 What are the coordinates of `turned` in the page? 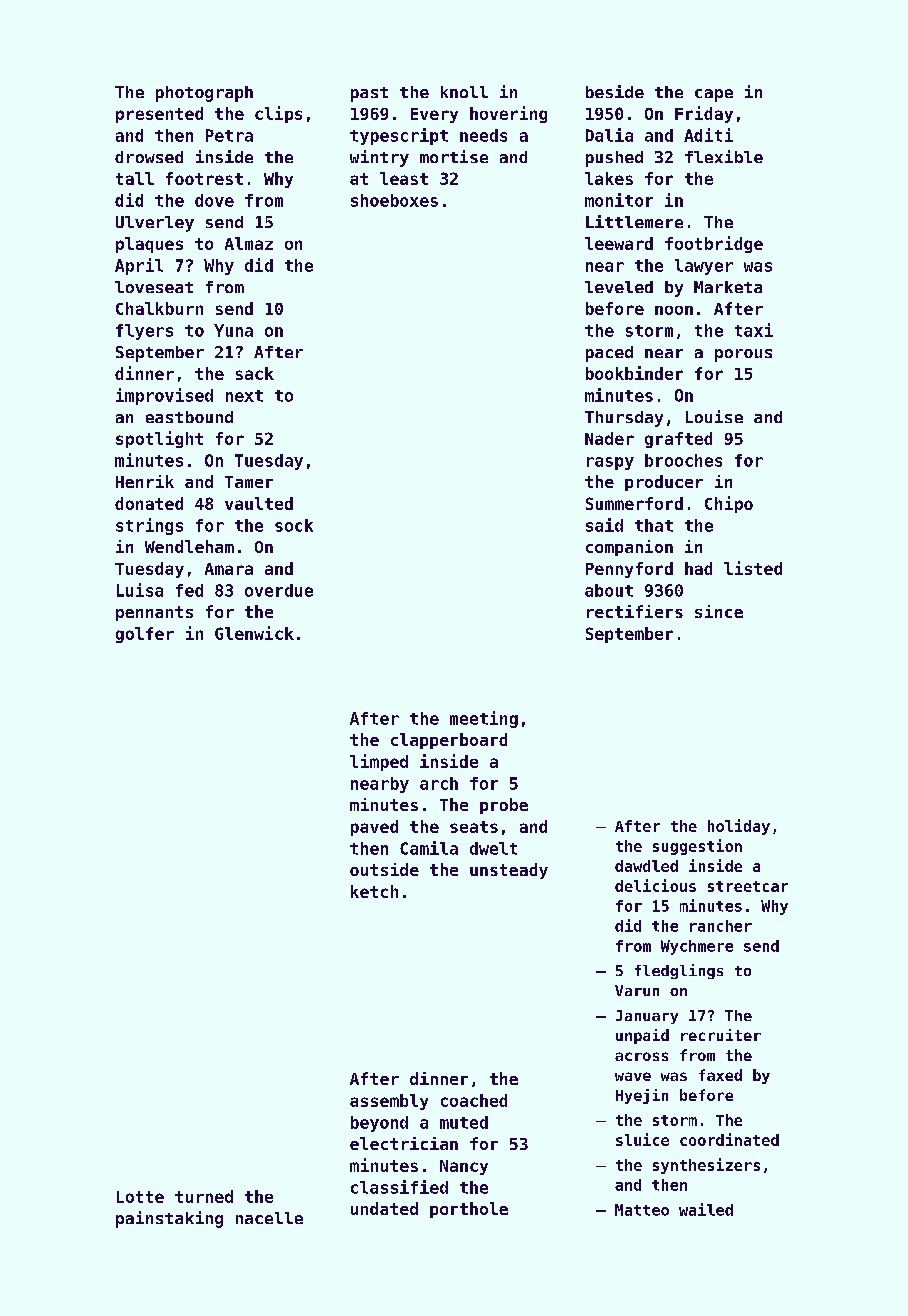 It's located at (204, 1196).
